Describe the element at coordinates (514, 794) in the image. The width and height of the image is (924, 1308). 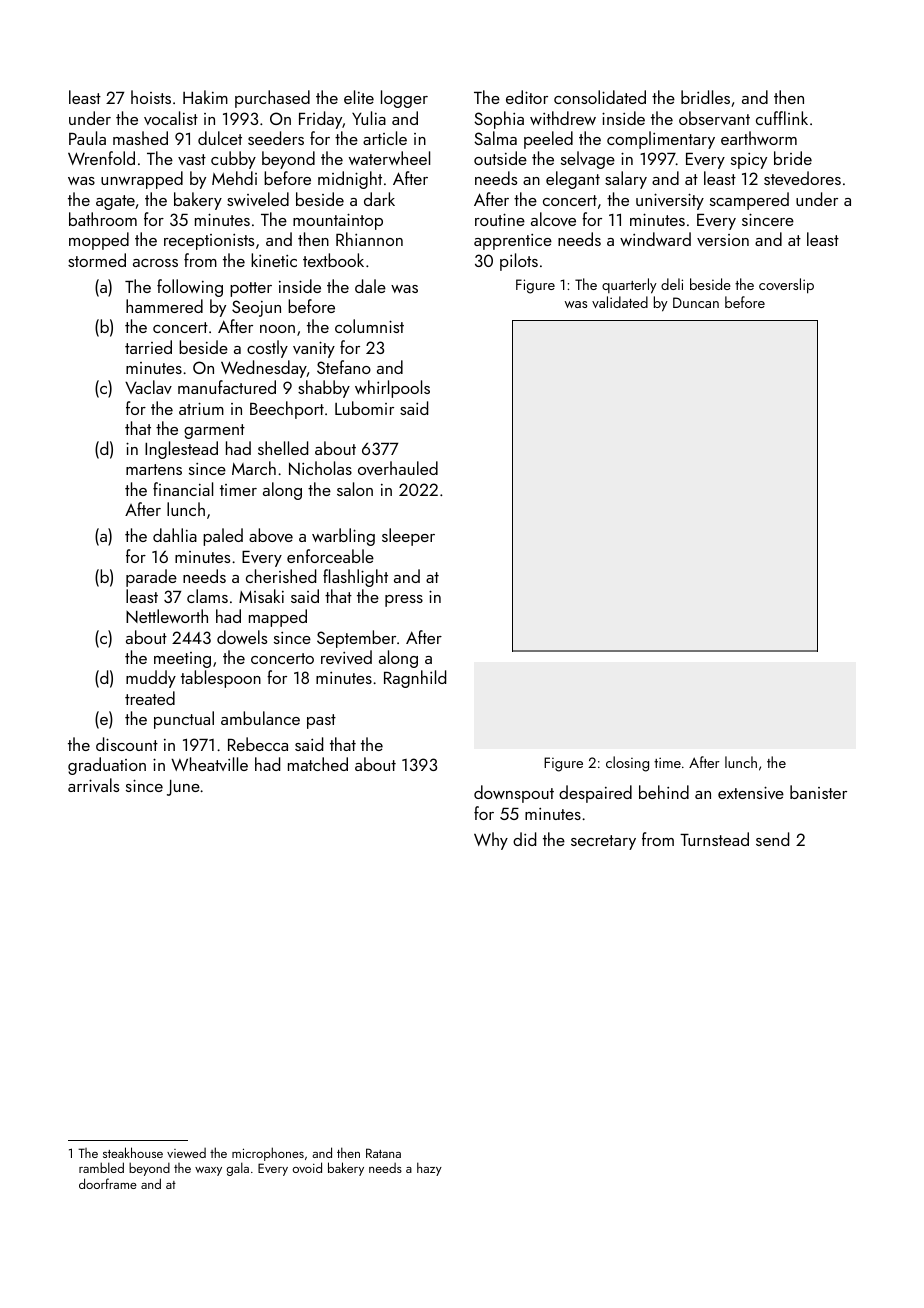
I see `downspout` at that location.
